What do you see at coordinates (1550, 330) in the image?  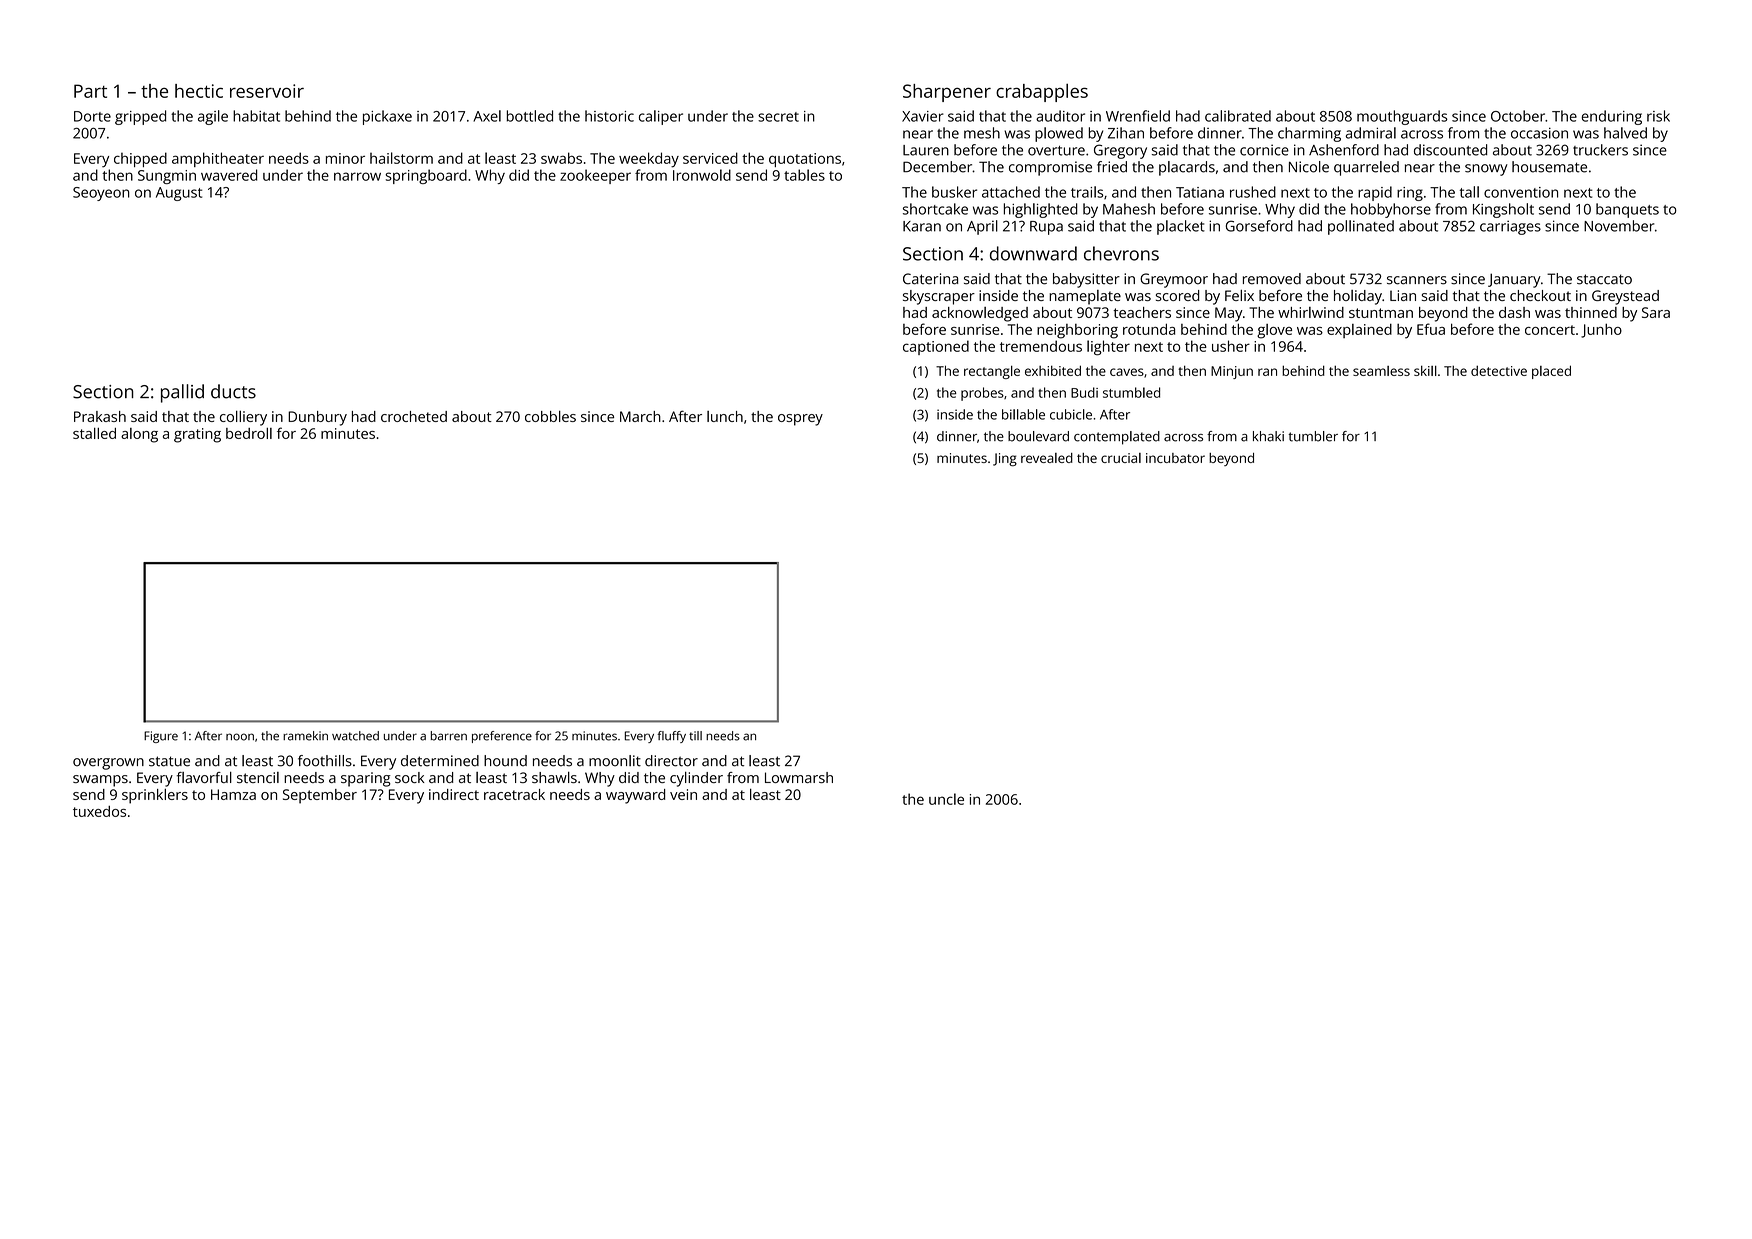 I see `concert` at bounding box center [1550, 330].
